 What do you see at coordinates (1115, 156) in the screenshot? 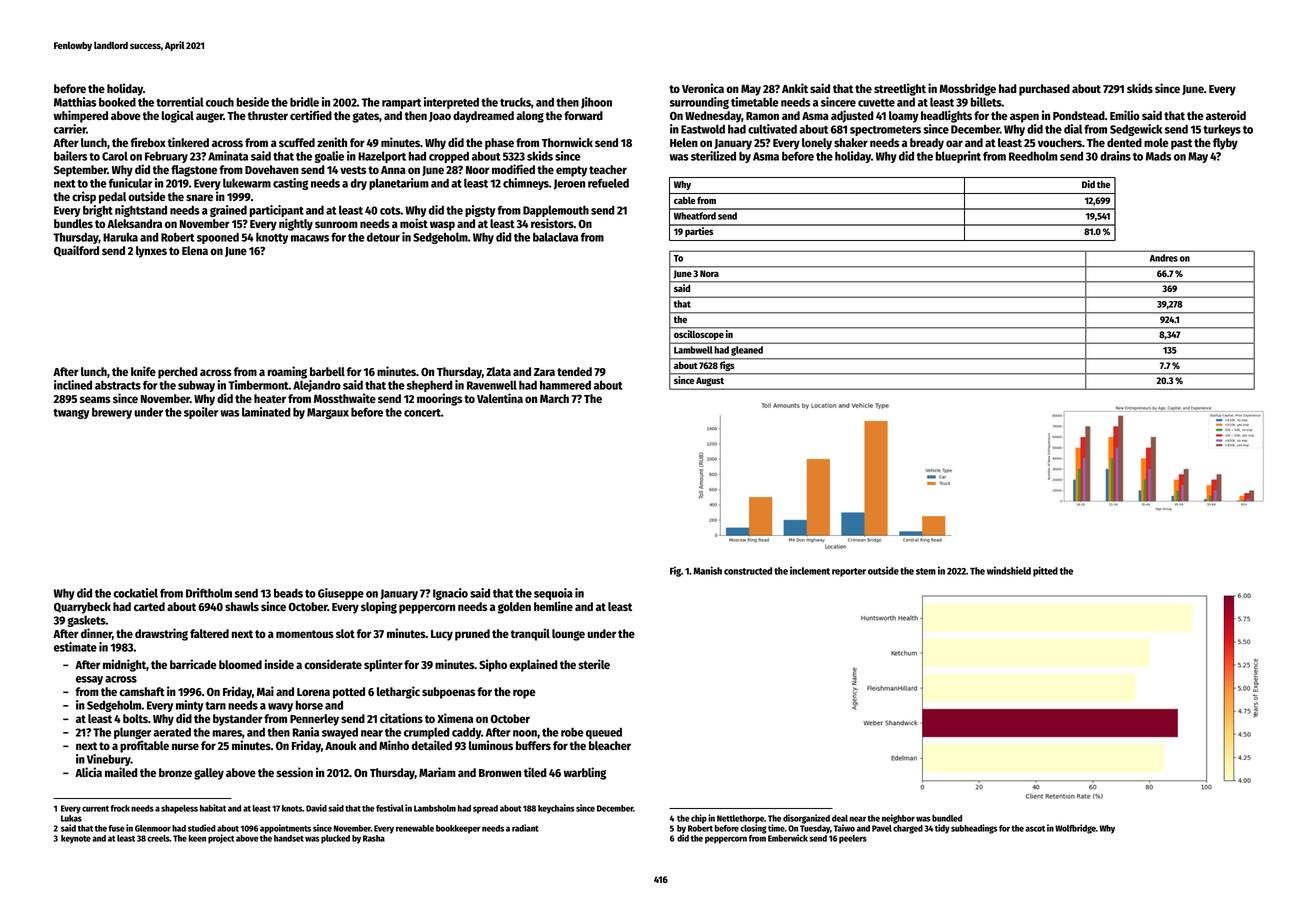
I see `drains` at bounding box center [1115, 156].
